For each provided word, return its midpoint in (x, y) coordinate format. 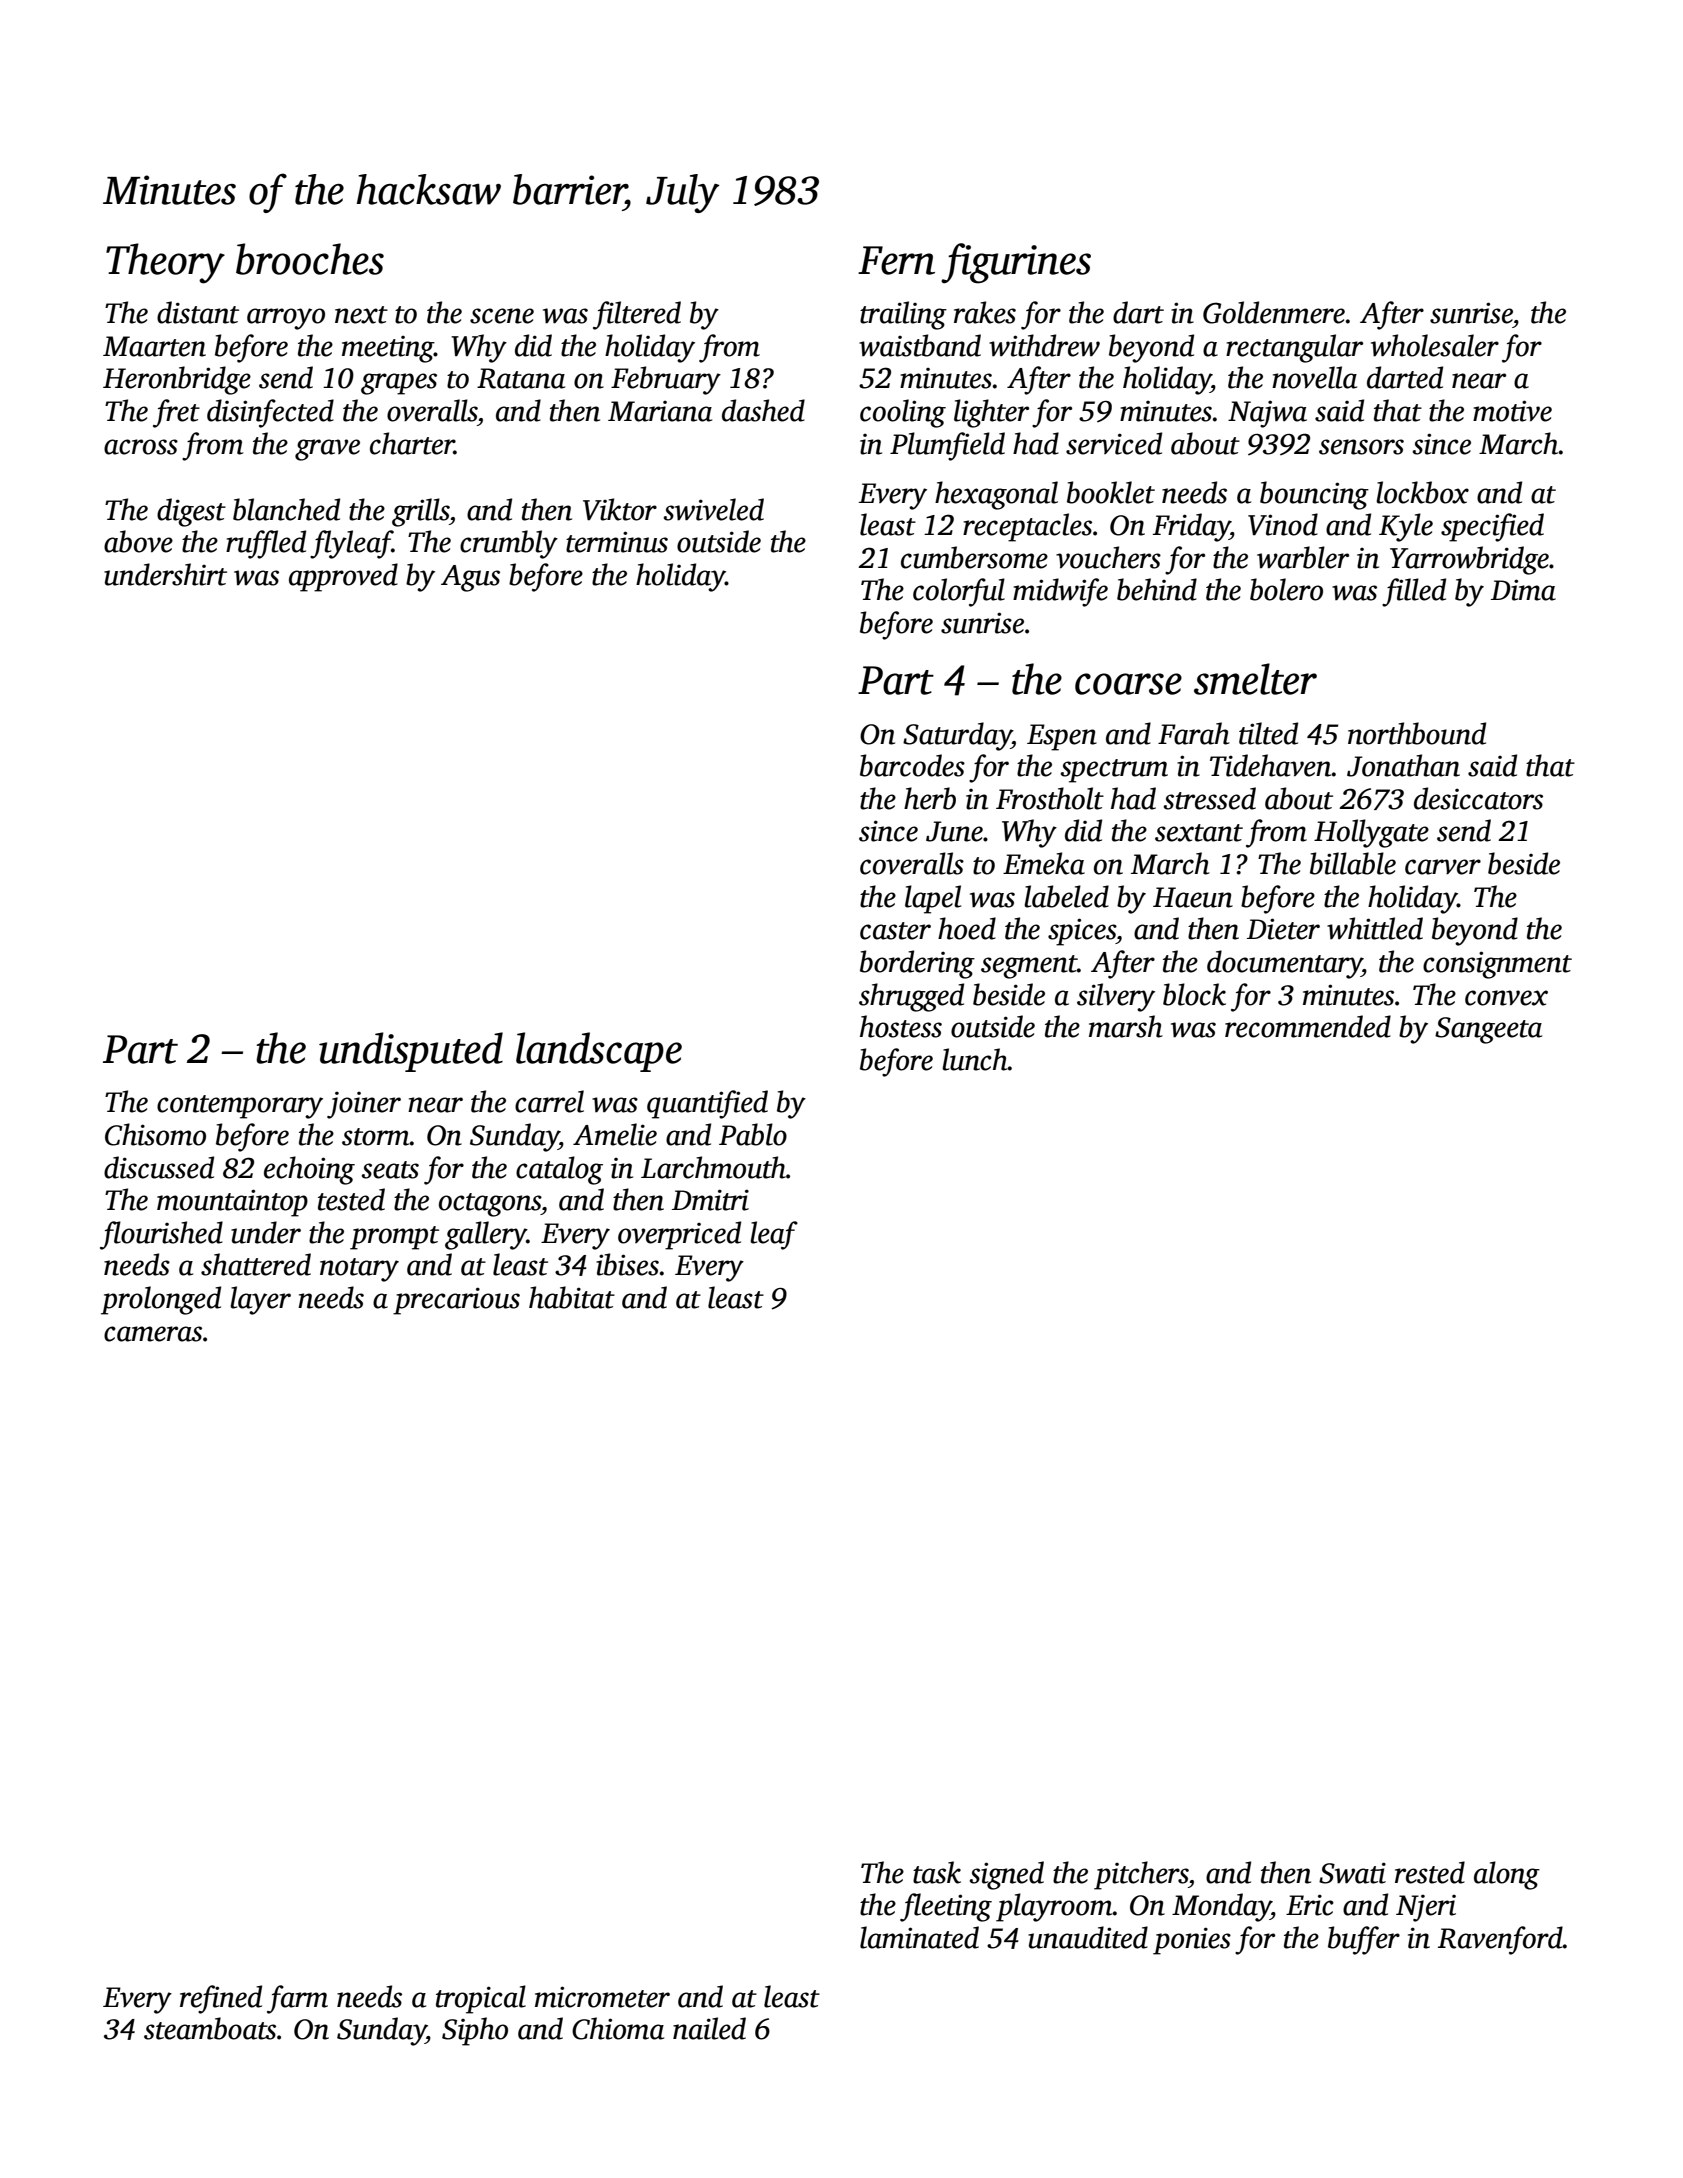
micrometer (602, 1997)
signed (1006, 1875)
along (1507, 1875)
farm (297, 1999)
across (141, 447)
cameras (153, 1334)
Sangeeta (1488, 1030)
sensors (1361, 447)
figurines (1016, 263)
